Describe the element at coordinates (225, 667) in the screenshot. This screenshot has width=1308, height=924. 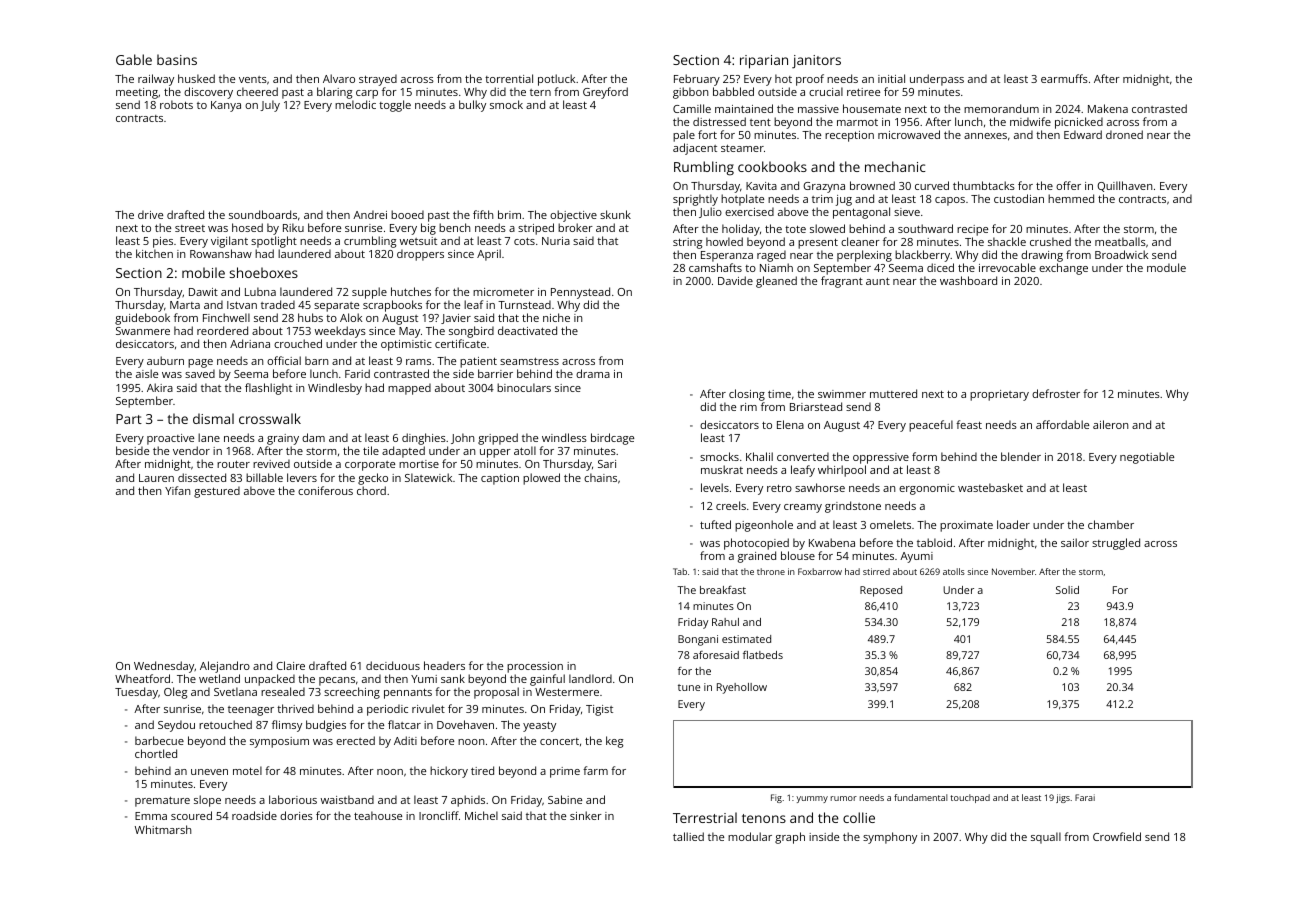
I see `Alejandro` at that location.
